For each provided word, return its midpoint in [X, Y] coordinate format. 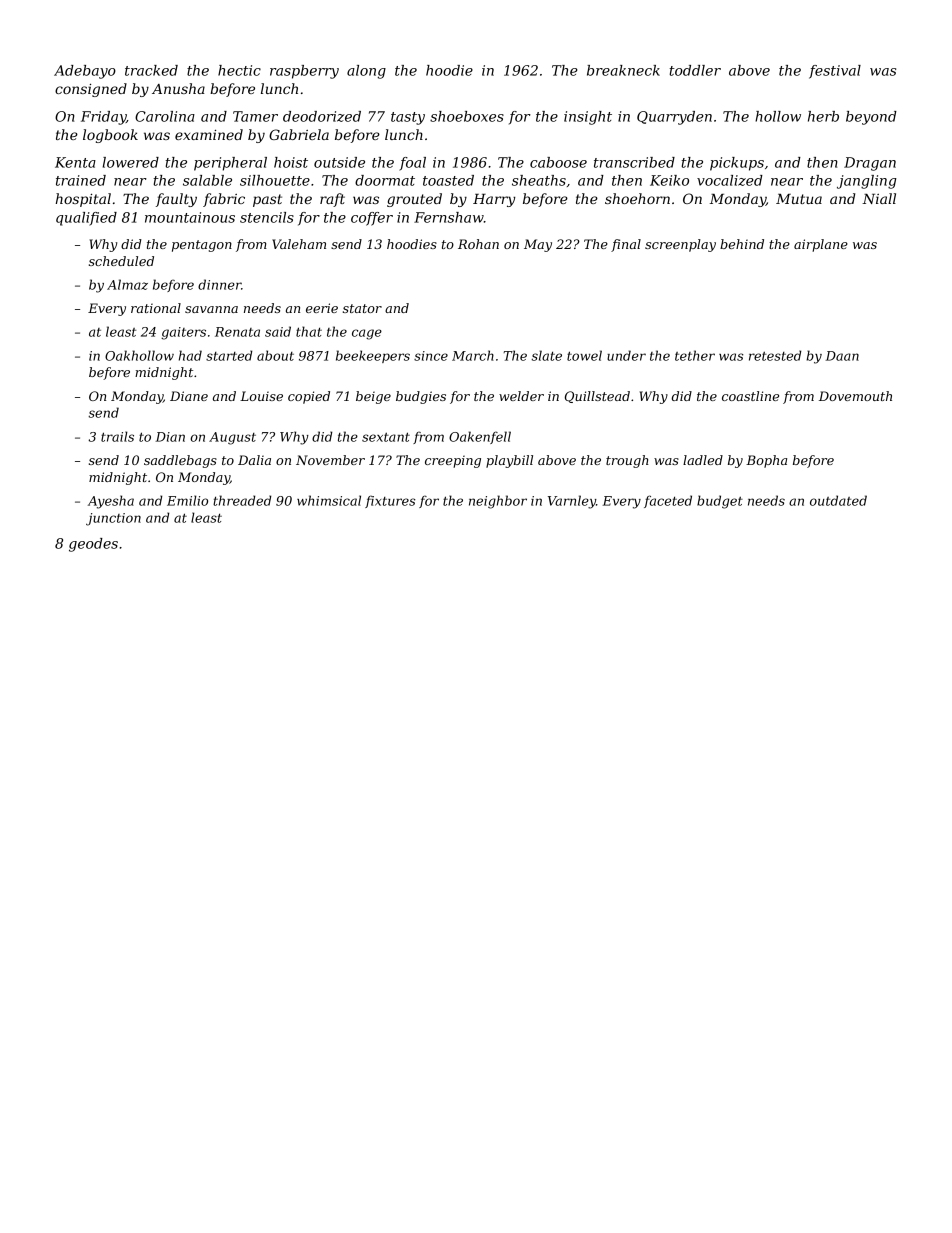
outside [339, 162]
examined [209, 134]
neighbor [498, 502]
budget [720, 502]
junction [113, 519]
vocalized [730, 180]
